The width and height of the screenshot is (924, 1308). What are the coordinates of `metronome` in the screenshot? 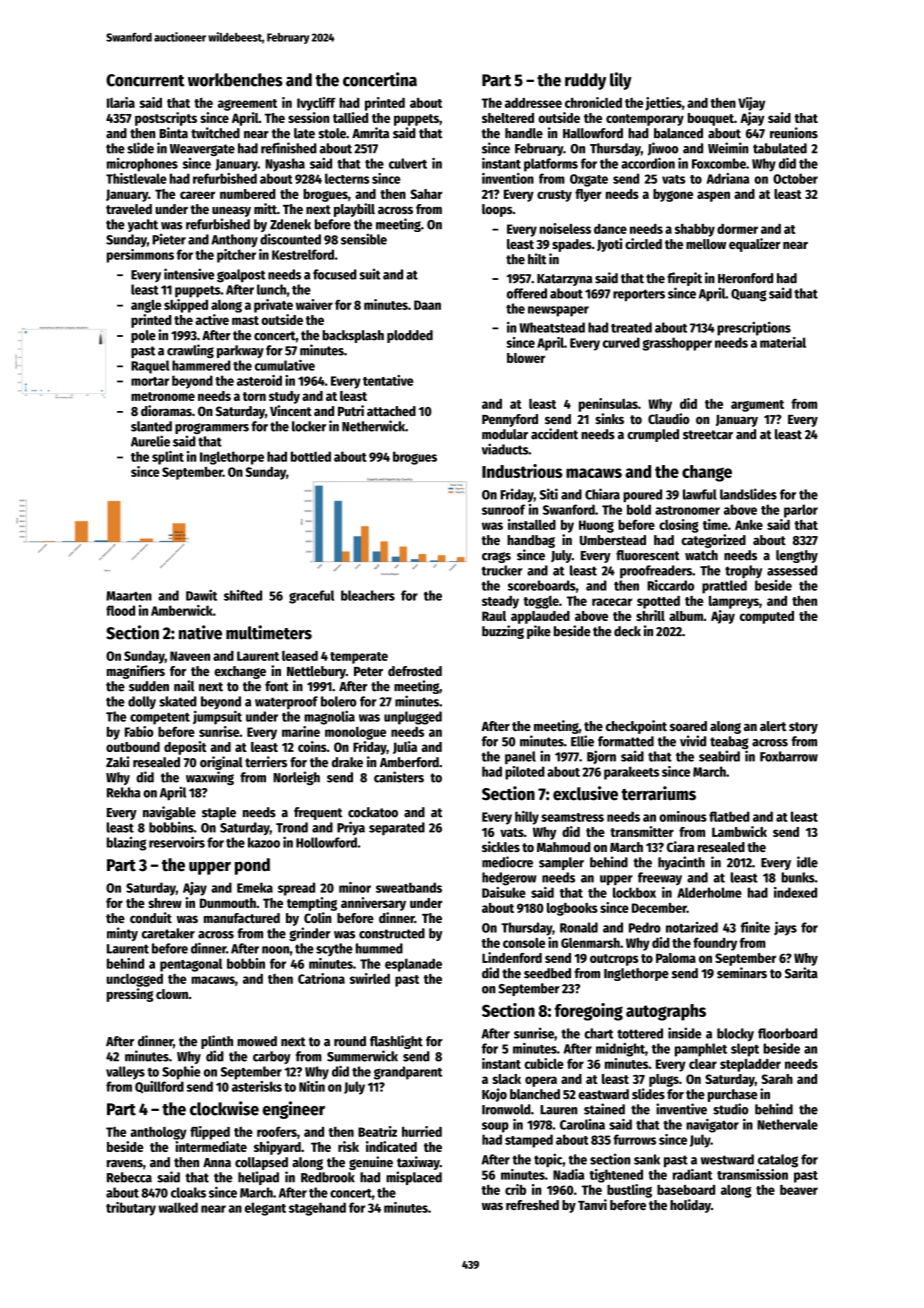 It's located at (163, 396).
